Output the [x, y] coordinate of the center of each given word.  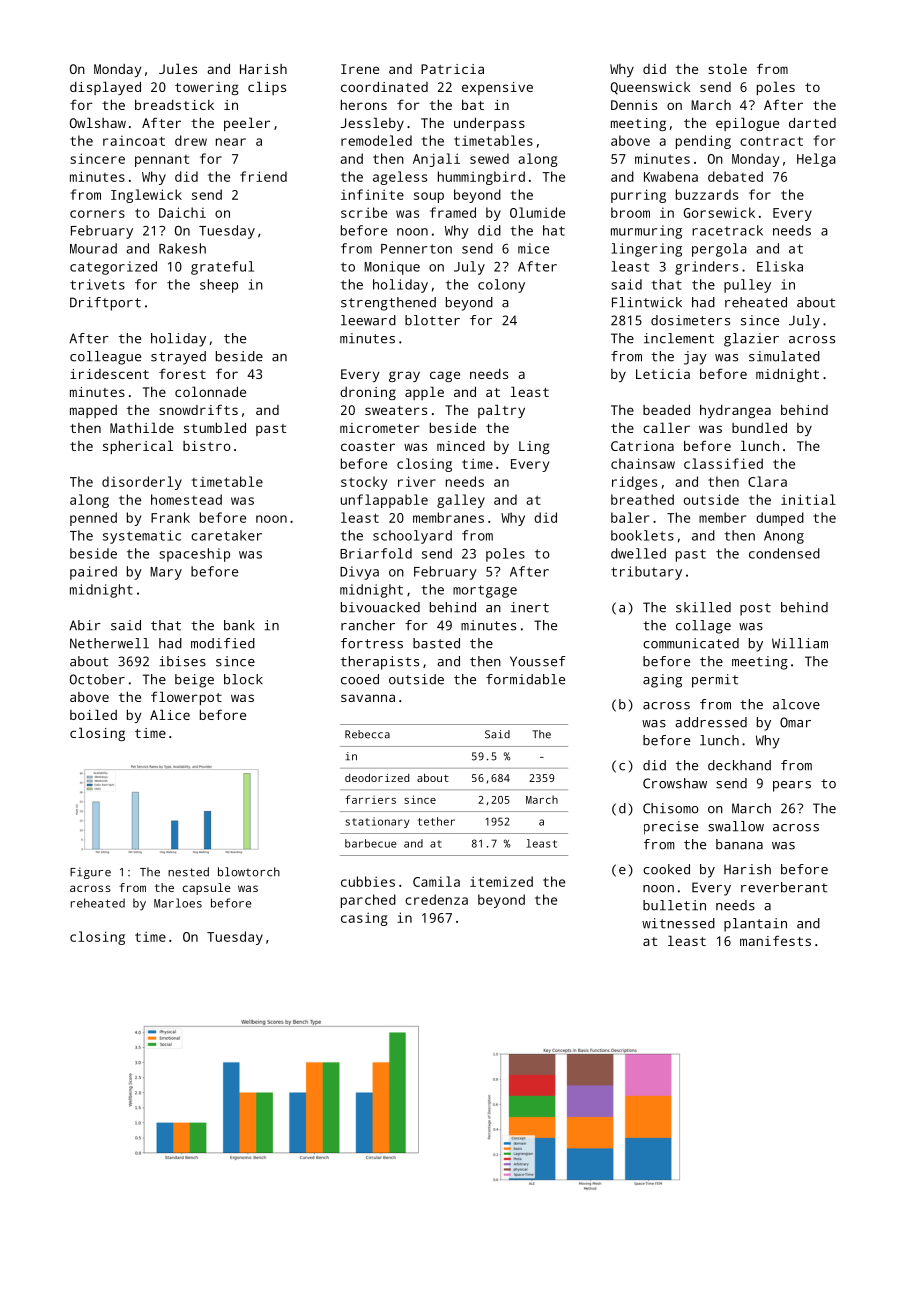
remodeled [376, 140]
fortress [372, 643]
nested [188, 872]
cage [445, 376]
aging [662, 681]
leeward [368, 320]
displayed [105, 88]
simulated [784, 356]
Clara [767, 481]
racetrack [727, 230]
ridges [634, 483]
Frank [170, 517]
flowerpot [186, 698]
